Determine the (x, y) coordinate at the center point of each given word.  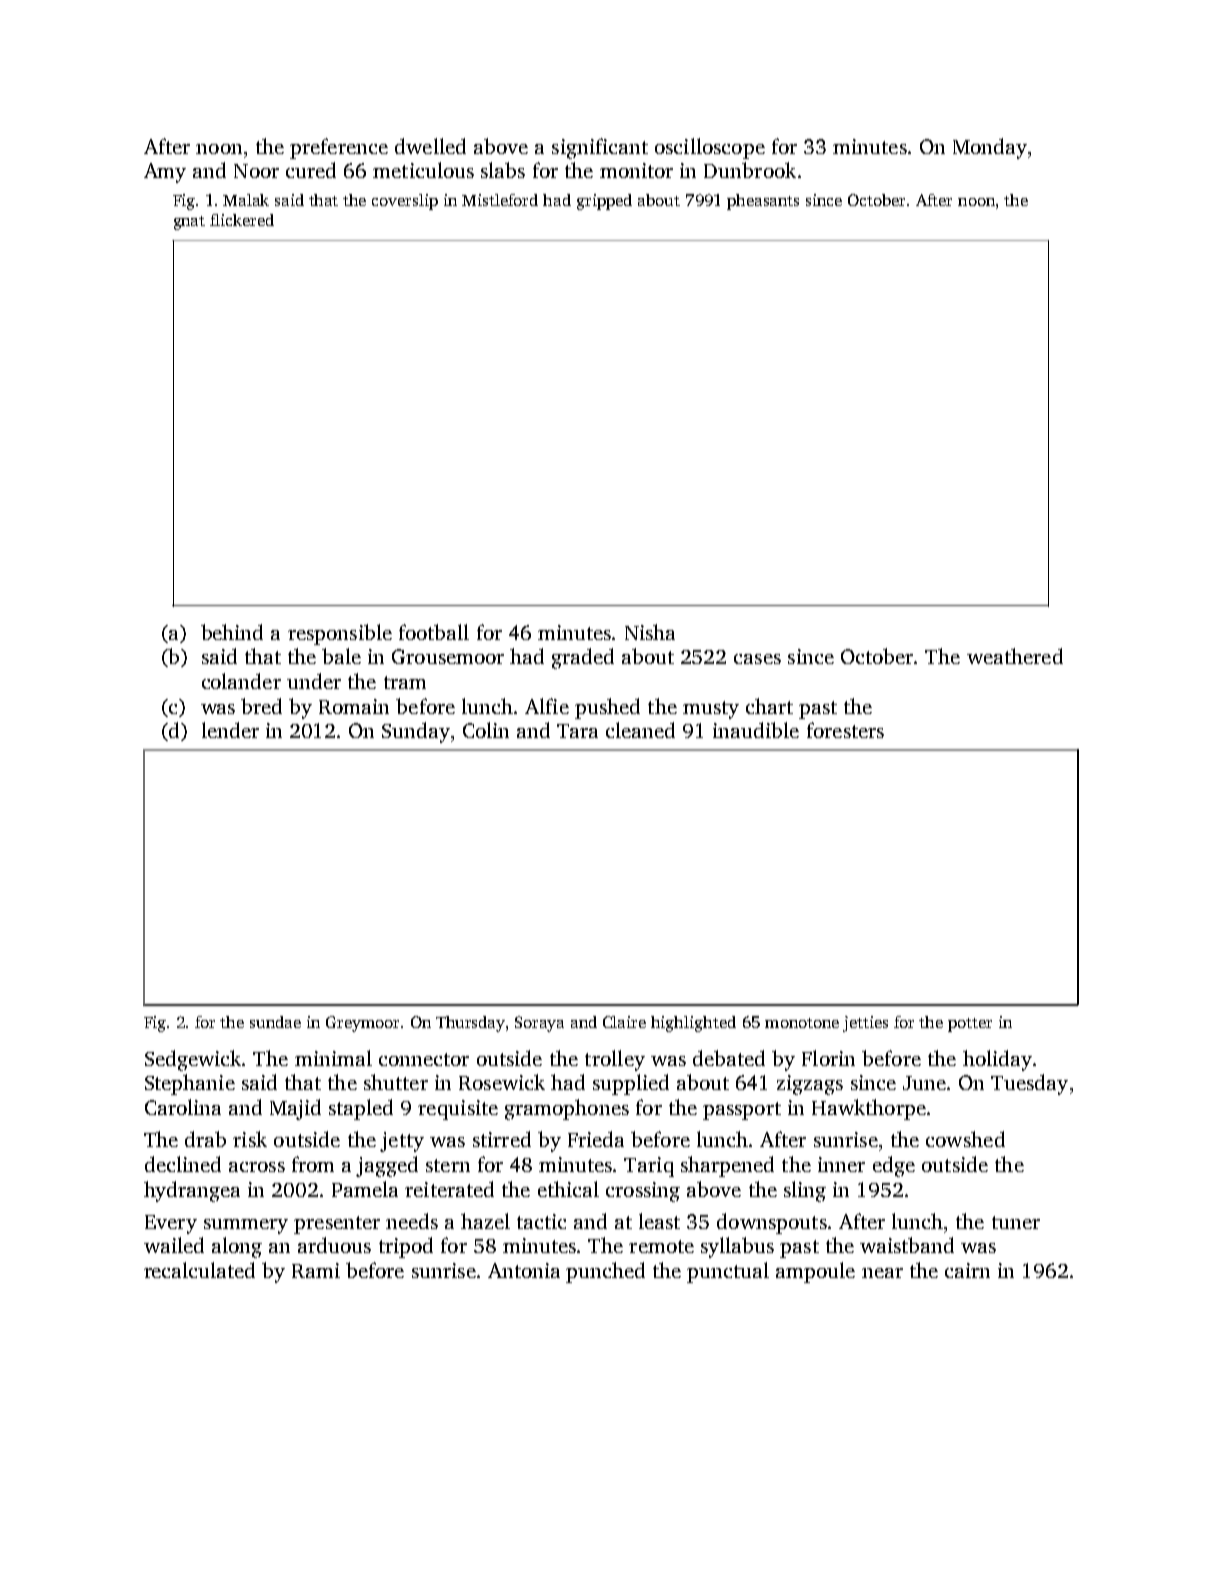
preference (339, 148)
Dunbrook (750, 170)
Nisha (650, 632)
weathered (1015, 656)
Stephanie (190, 1084)
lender (230, 730)
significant (600, 148)
